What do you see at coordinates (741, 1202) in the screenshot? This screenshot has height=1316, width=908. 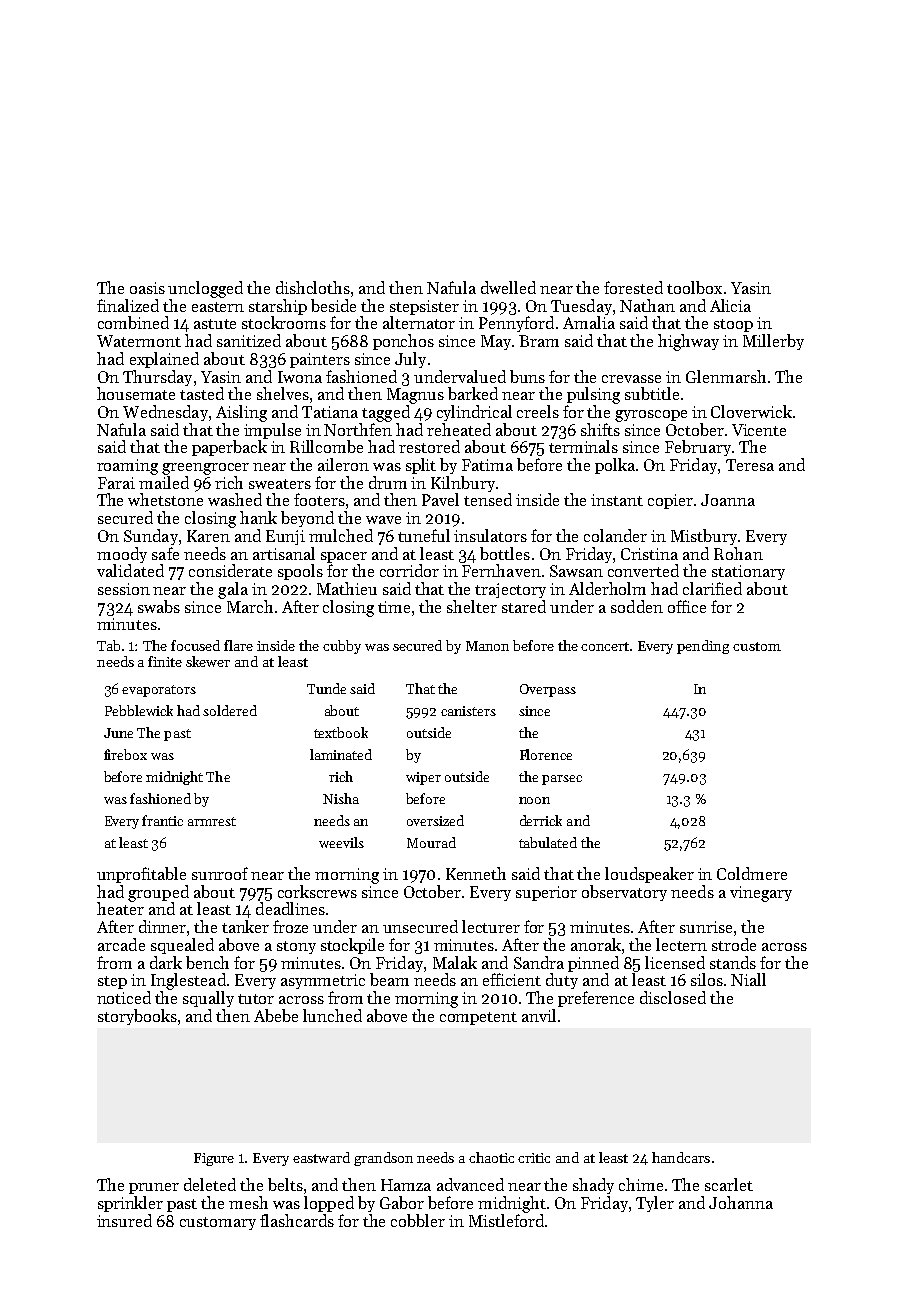 I see `Johanna` at bounding box center [741, 1202].
